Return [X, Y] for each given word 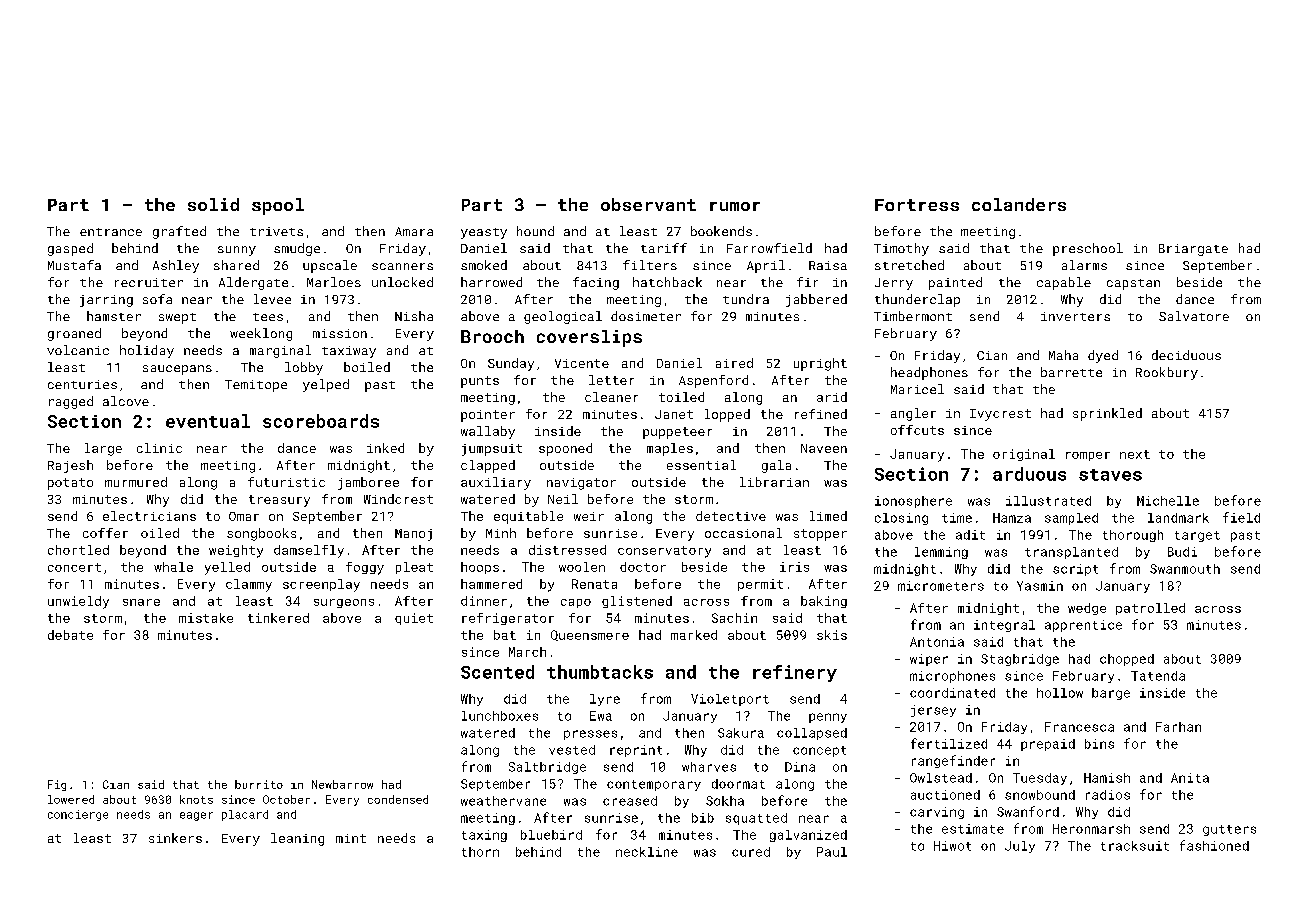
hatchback [667, 282]
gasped [70, 249]
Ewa [601, 716]
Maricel [917, 389]
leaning [297, 839]
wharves [709, 767]
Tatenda [1158, 676]
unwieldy [78, 602]
